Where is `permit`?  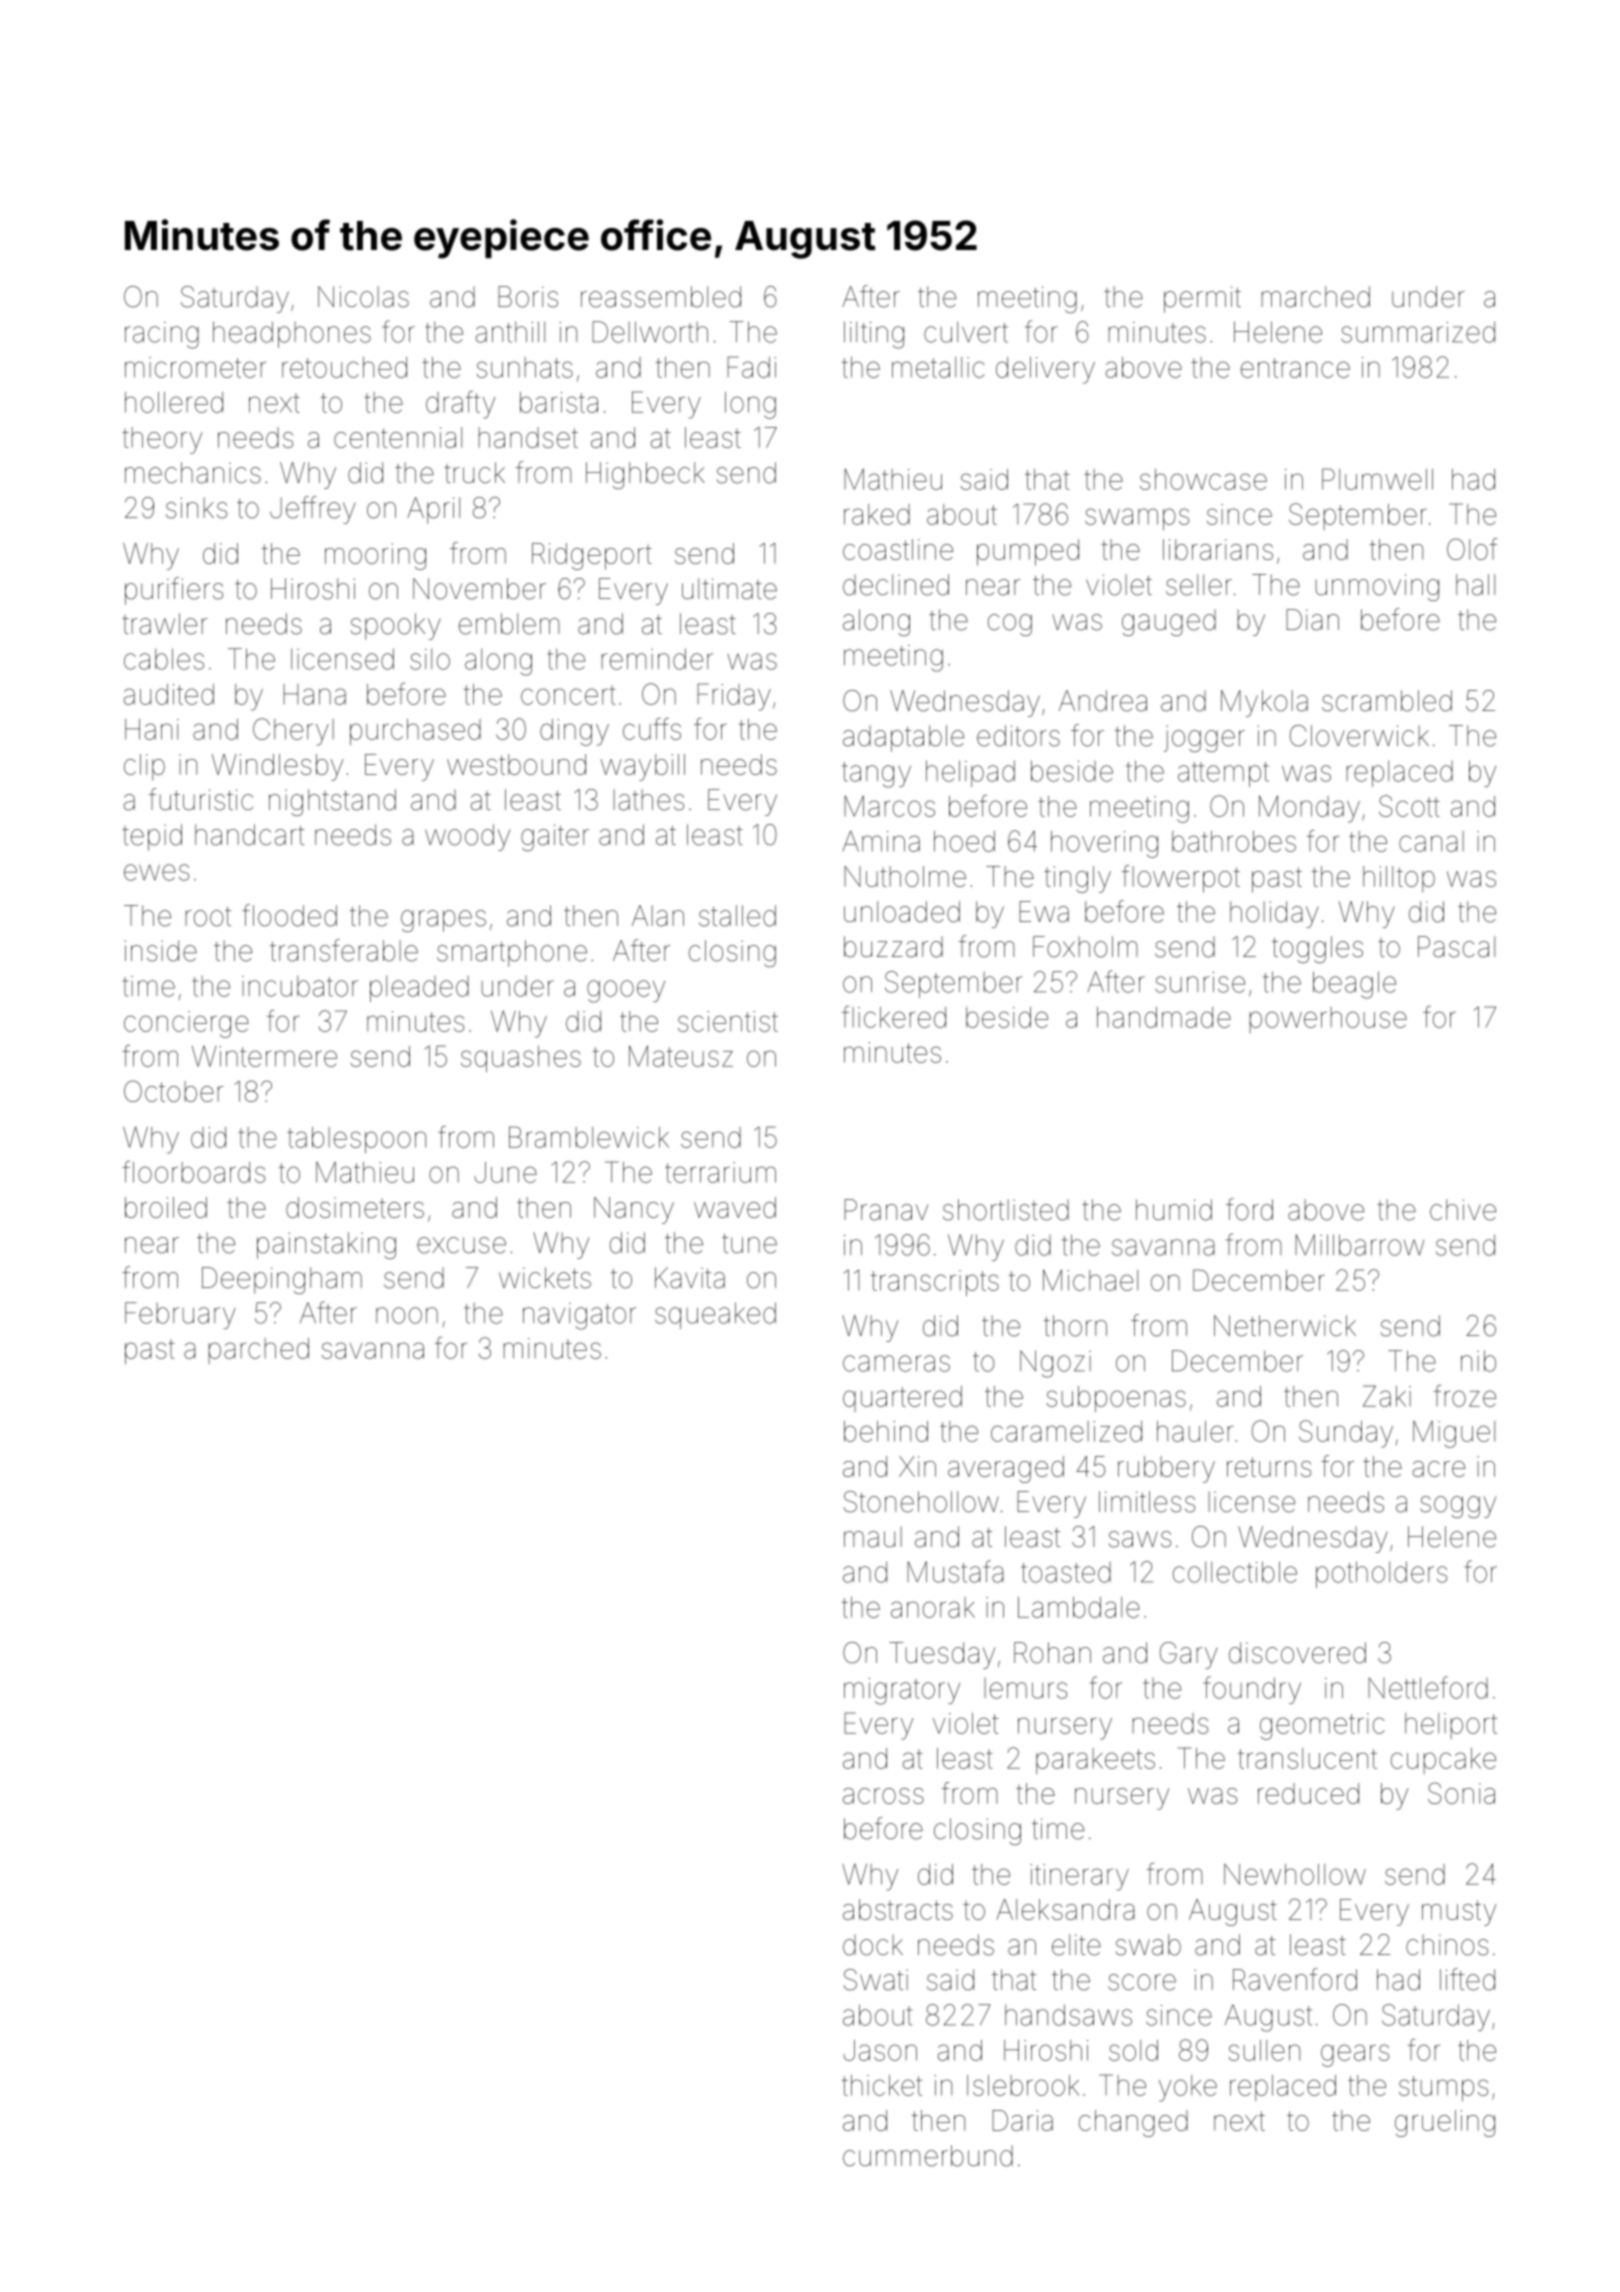
permit is located at coordinates (1202, 299).
